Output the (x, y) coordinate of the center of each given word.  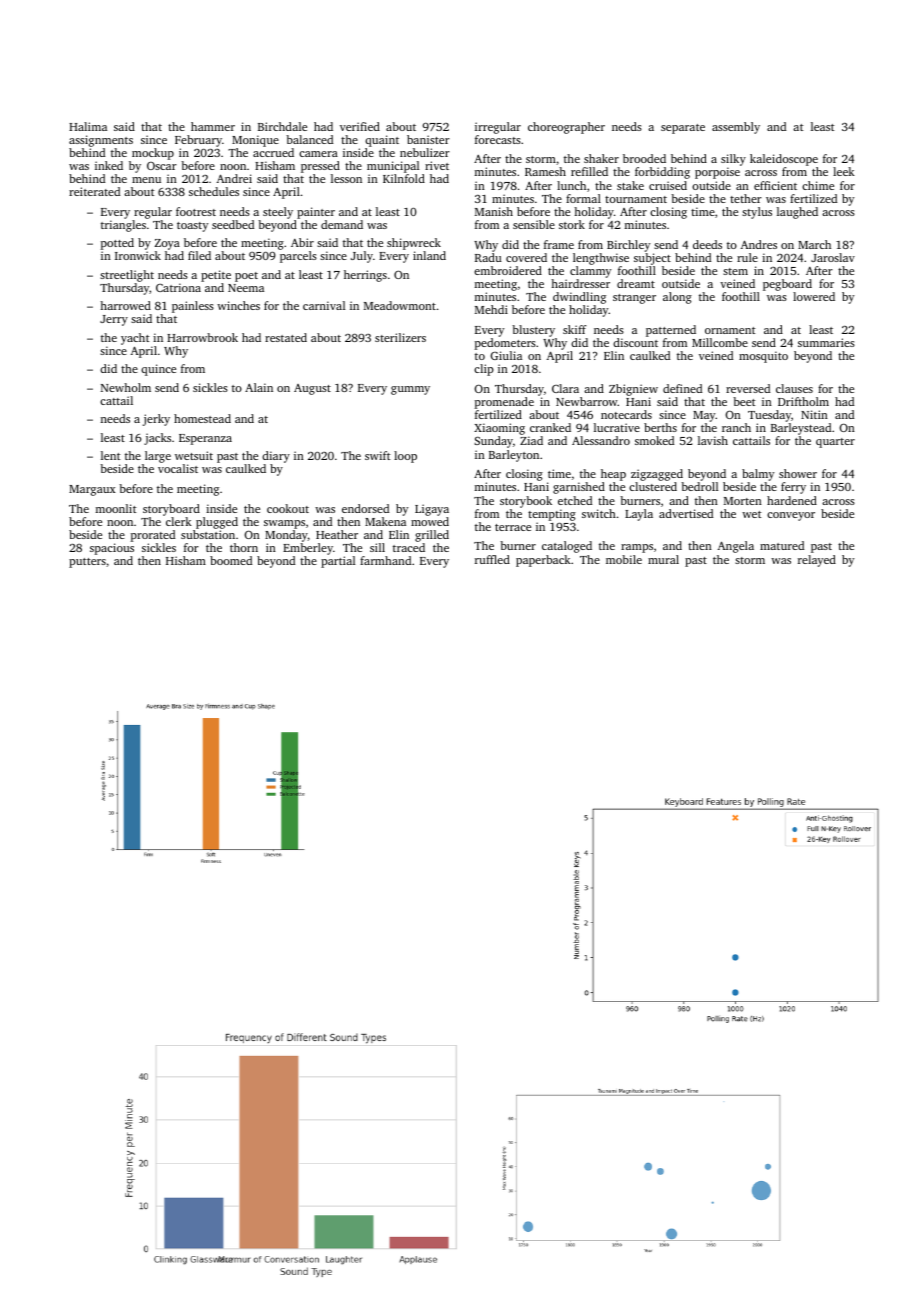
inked (109, 165)
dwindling (579, 298)
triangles (123, 226)
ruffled (492, 559)
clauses (794, 388)
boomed (231, 560)
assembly (736, 128)
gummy (410, 390)
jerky (156, 420)
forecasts (498, 139)
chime (818, 185)
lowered (814, 296)
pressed (320, 167)
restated (286, 337)
